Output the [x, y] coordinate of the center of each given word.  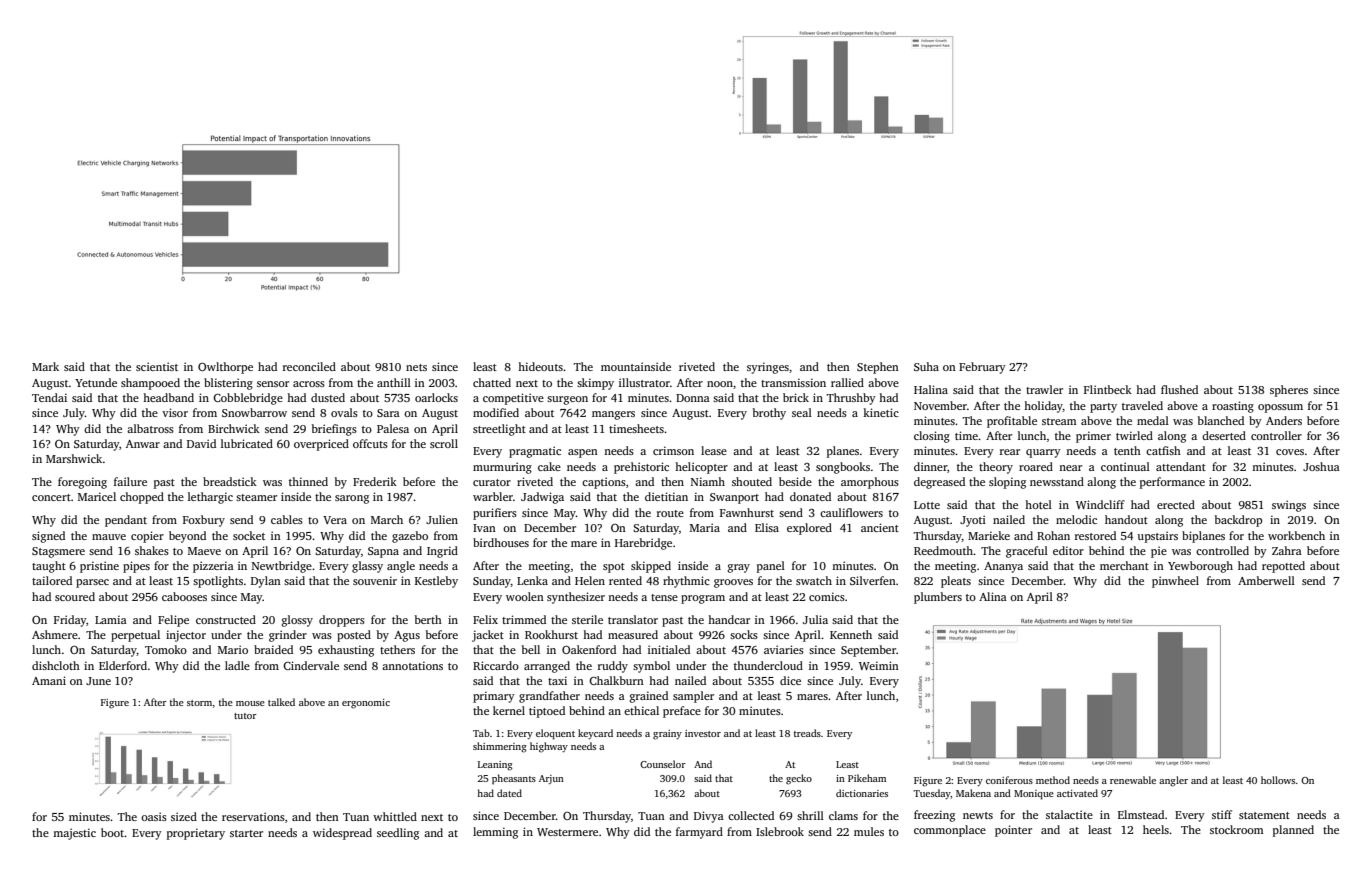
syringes [768, 368]
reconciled [309, 366]
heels [1156, 829]
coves [1290, 452]
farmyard [699, 833]
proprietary [196, 834]
